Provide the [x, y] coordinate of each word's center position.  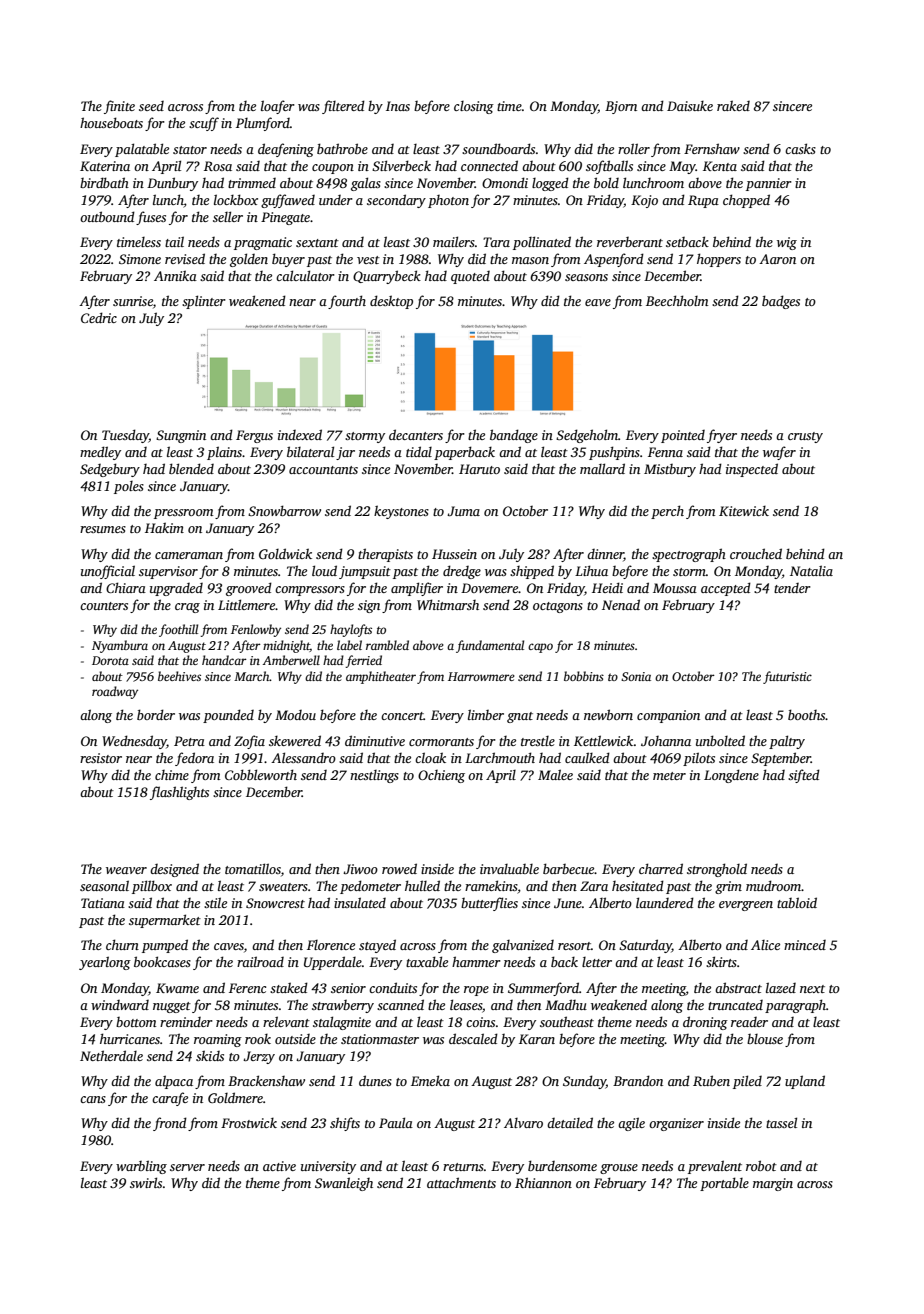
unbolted [720, 740]
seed [151, 106]
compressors [310, 591]
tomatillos [253, 868]
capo [540, 648]
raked [733, 105]
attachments [461, 1182]
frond [170, 1124]
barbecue [569, 868]
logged [550, 184]
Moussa [675, 588]
